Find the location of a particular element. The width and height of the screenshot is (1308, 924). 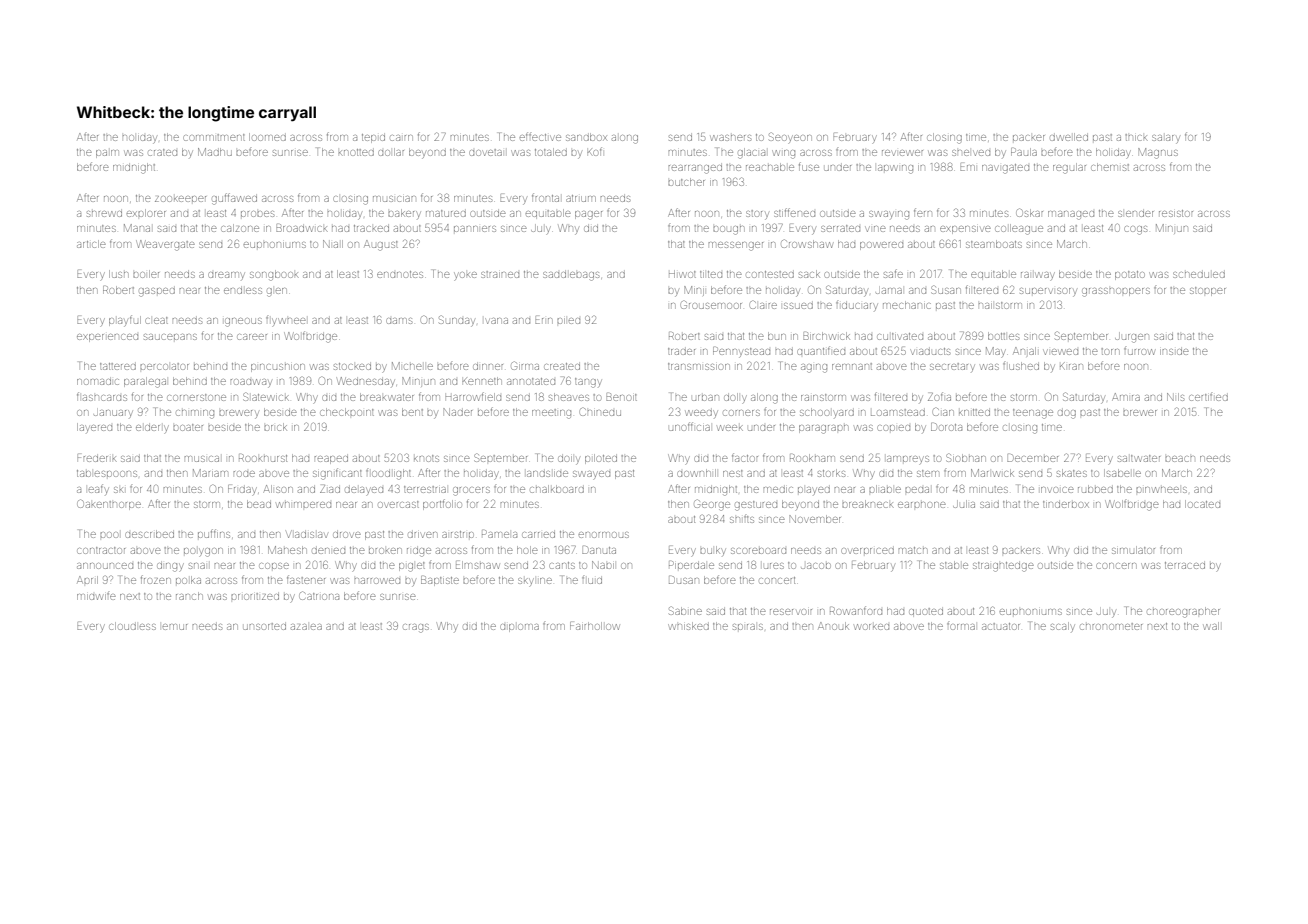

cloudless is located at coordinates (132, 626).
